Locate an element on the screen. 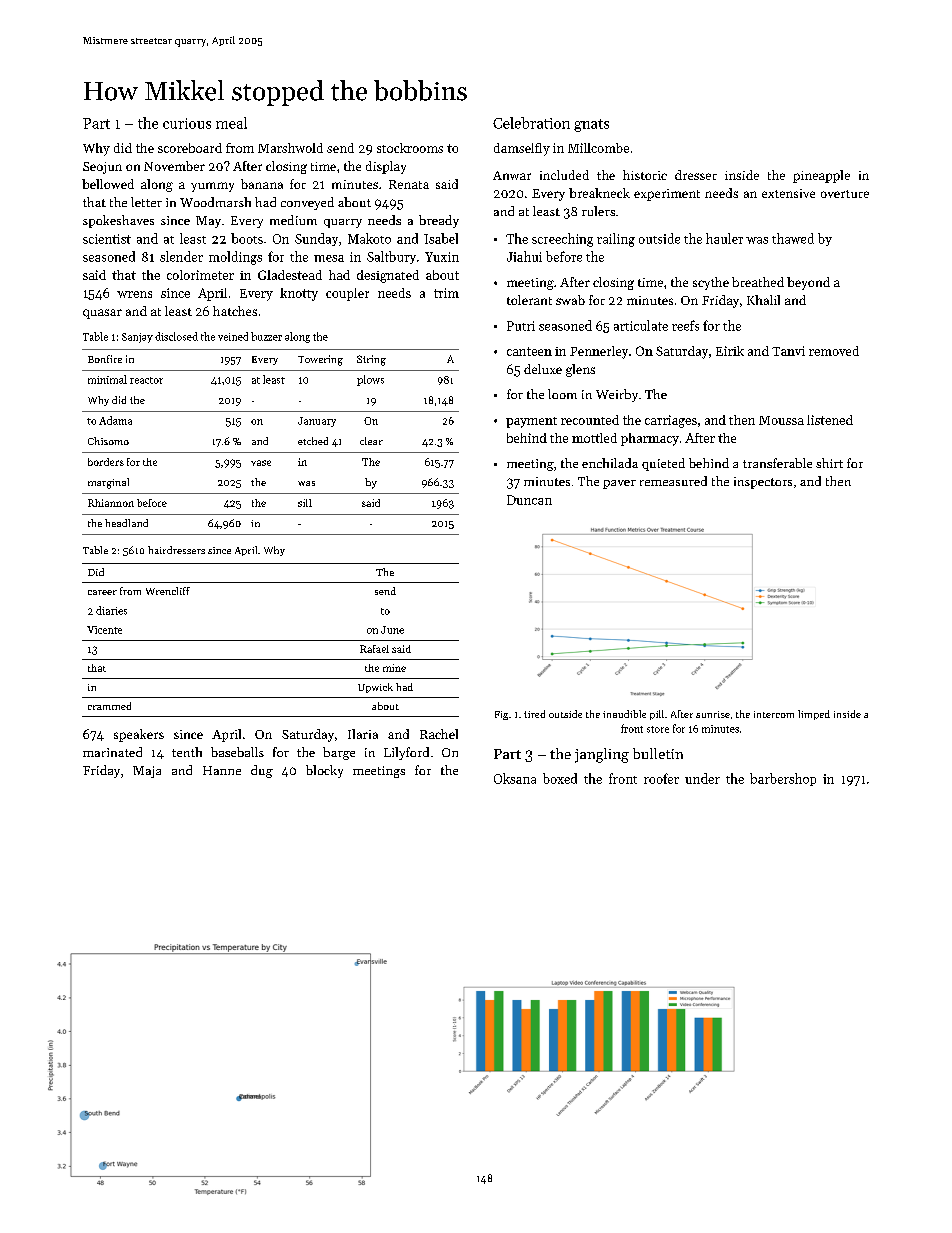 The width and height of the screenshot is (952, 1233). Khalil is located at coordinates (763, 300).
